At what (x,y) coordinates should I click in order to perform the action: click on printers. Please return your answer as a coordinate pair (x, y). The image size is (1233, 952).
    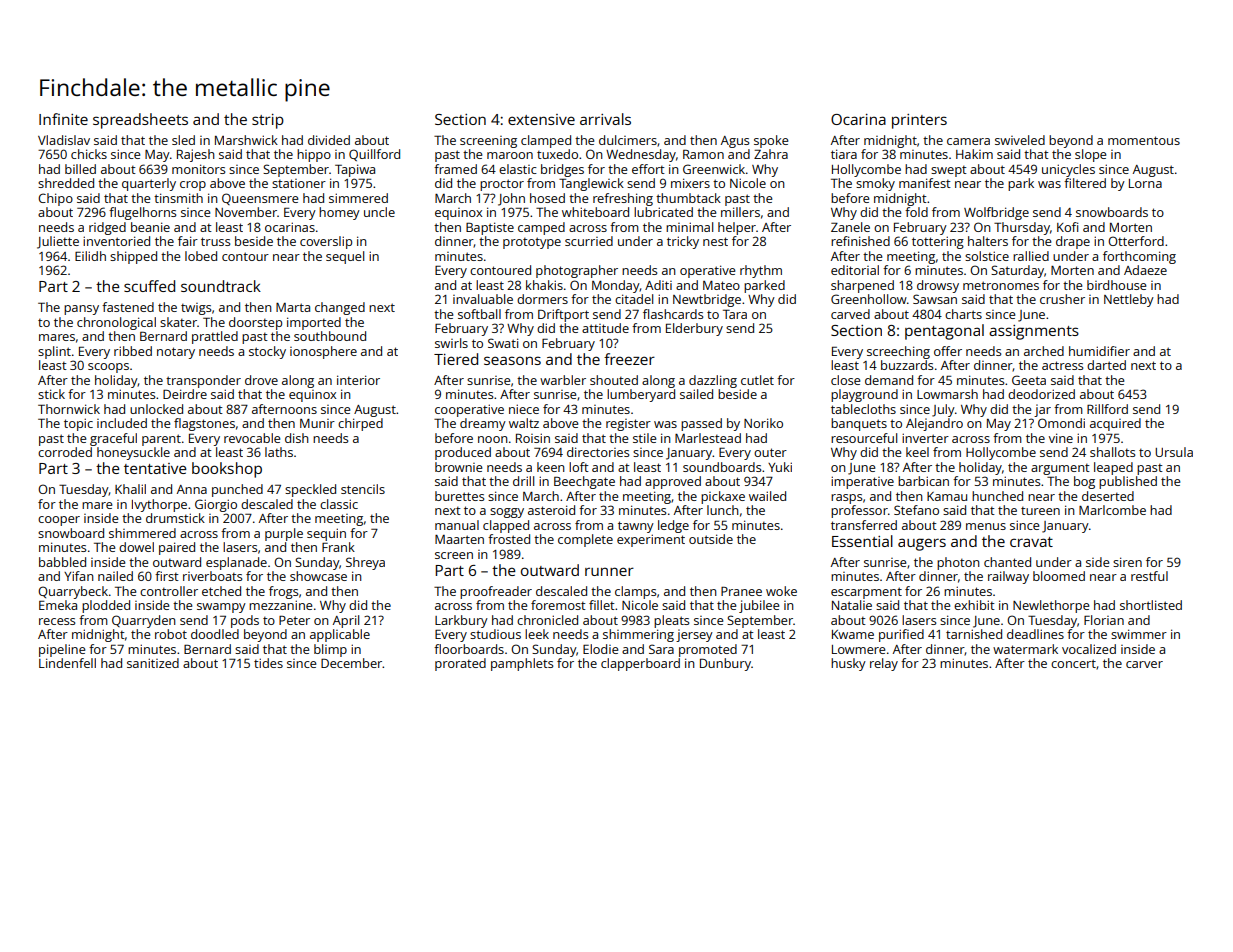
    Looking at the image, I should click on (919, 121).
